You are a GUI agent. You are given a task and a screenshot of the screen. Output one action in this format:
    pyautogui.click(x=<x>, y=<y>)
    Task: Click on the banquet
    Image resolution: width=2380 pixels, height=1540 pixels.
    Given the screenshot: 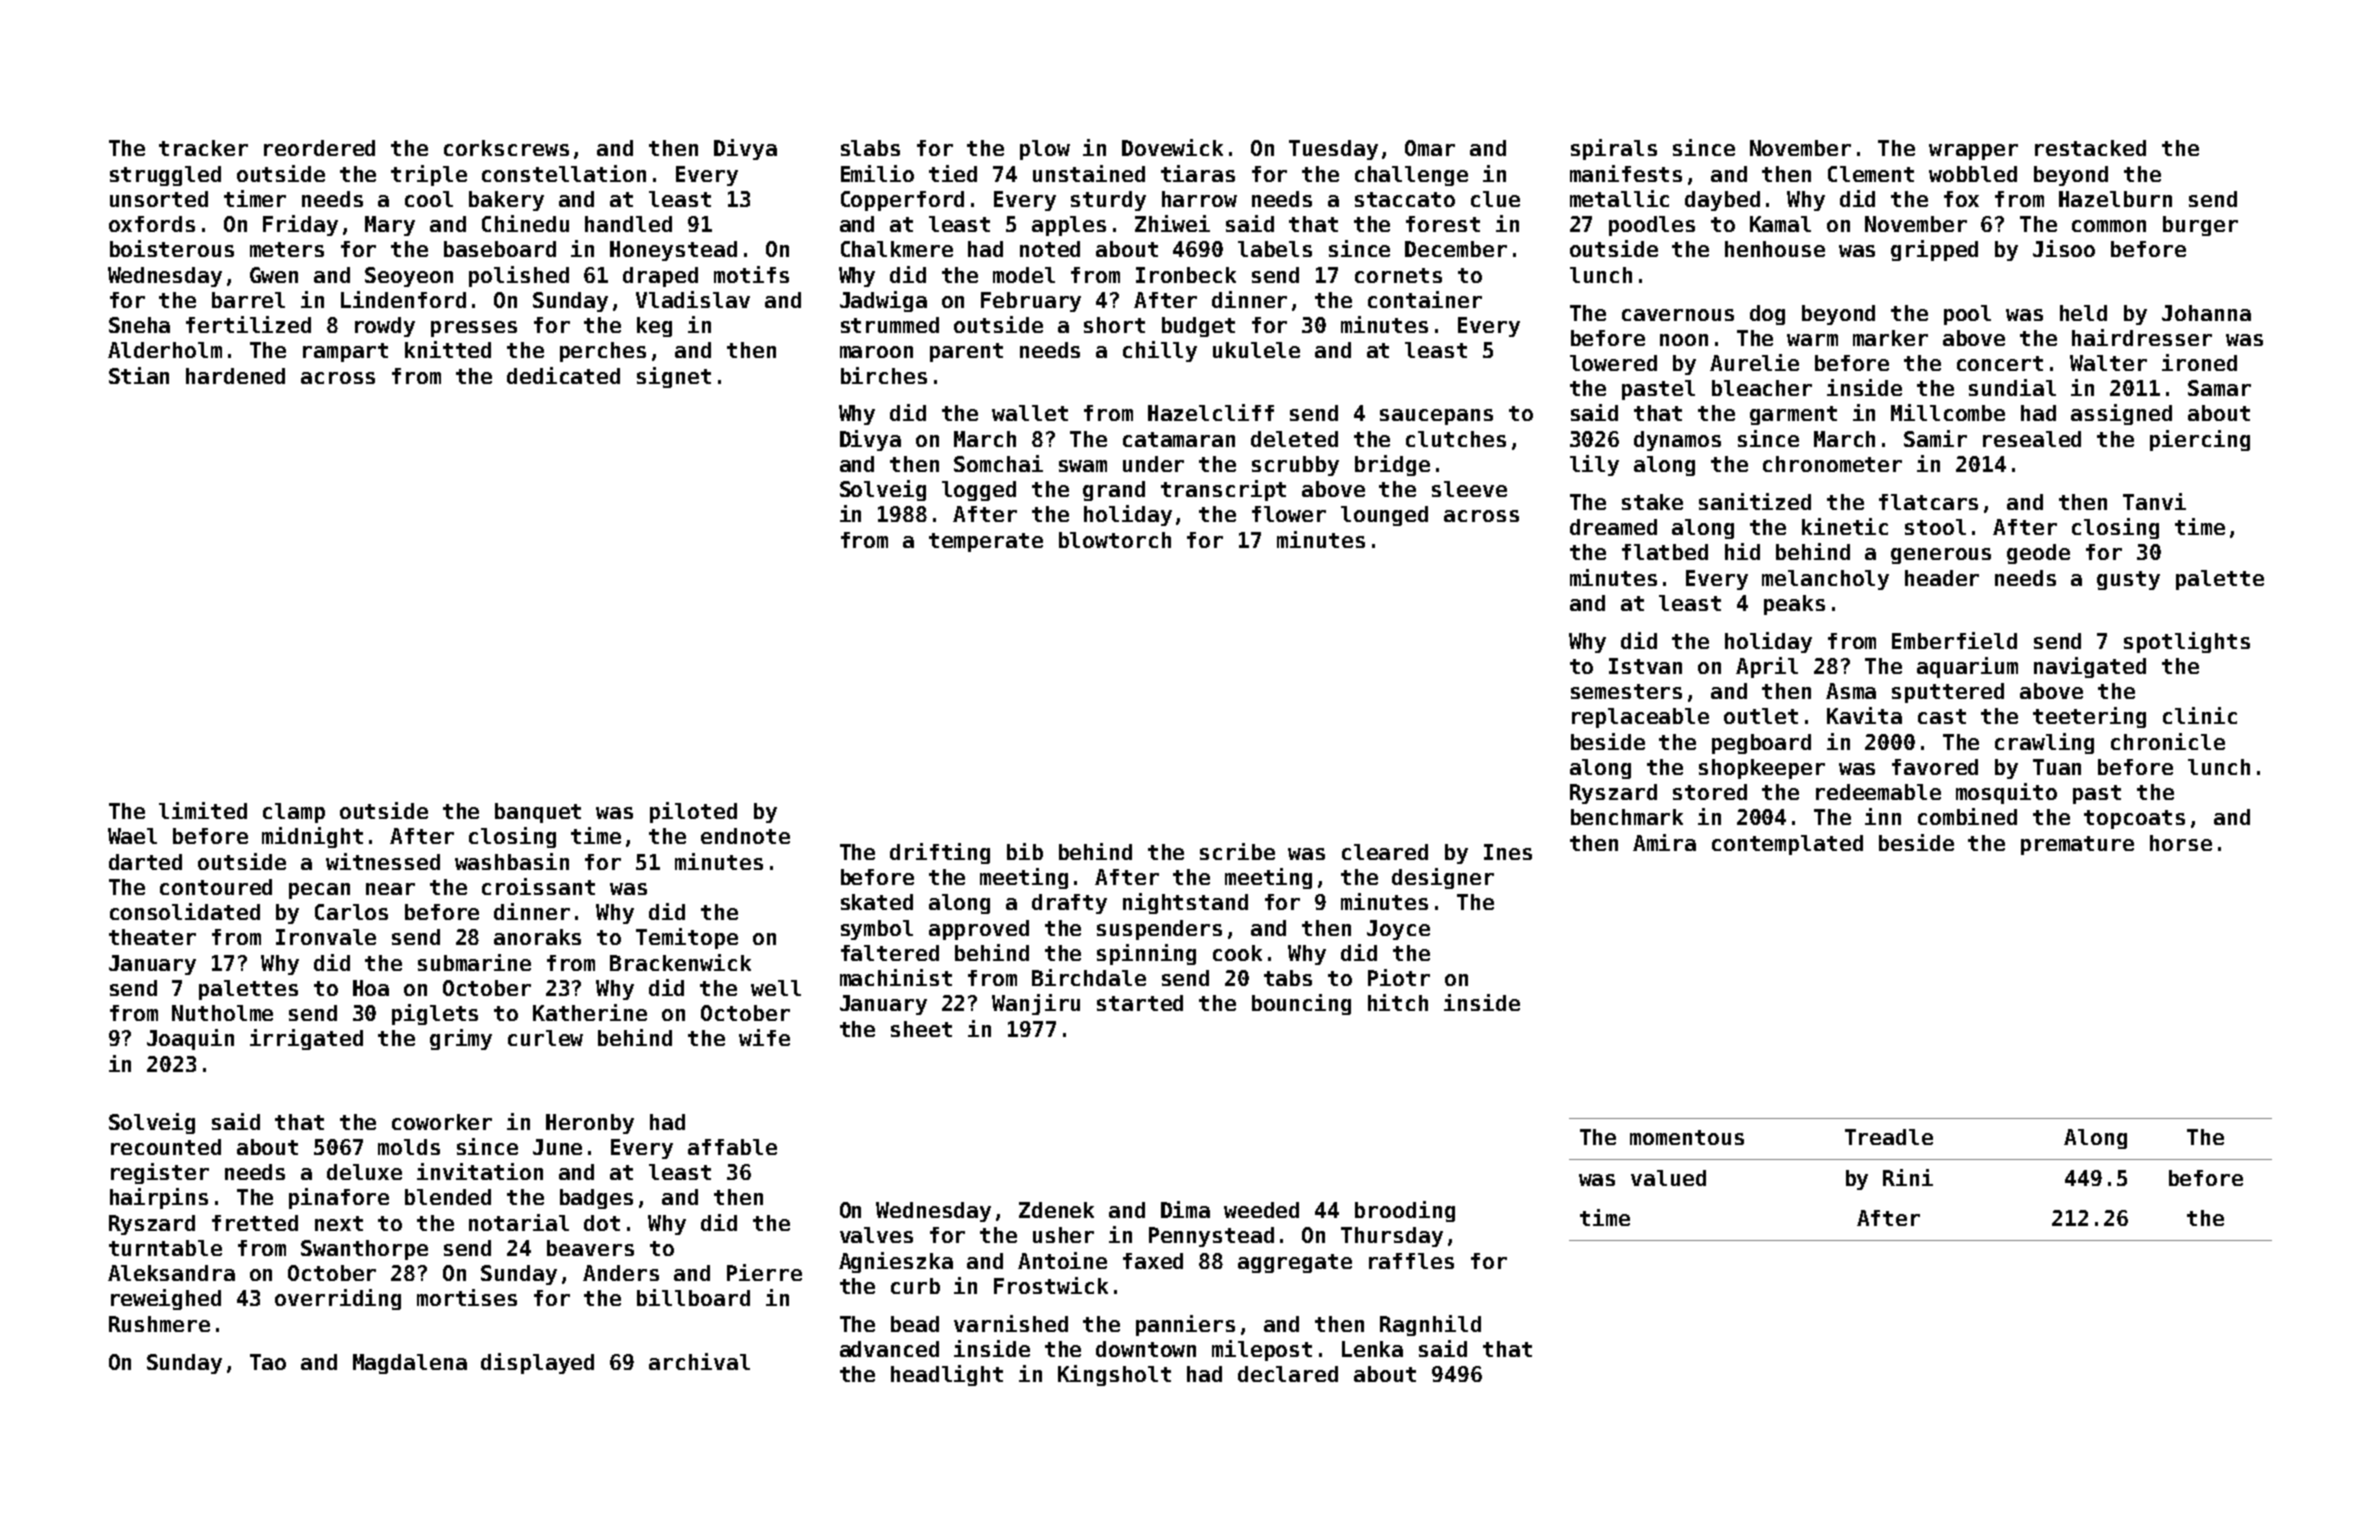 What is the action you would take?
    pyautogui.click(x=538, y=813)
